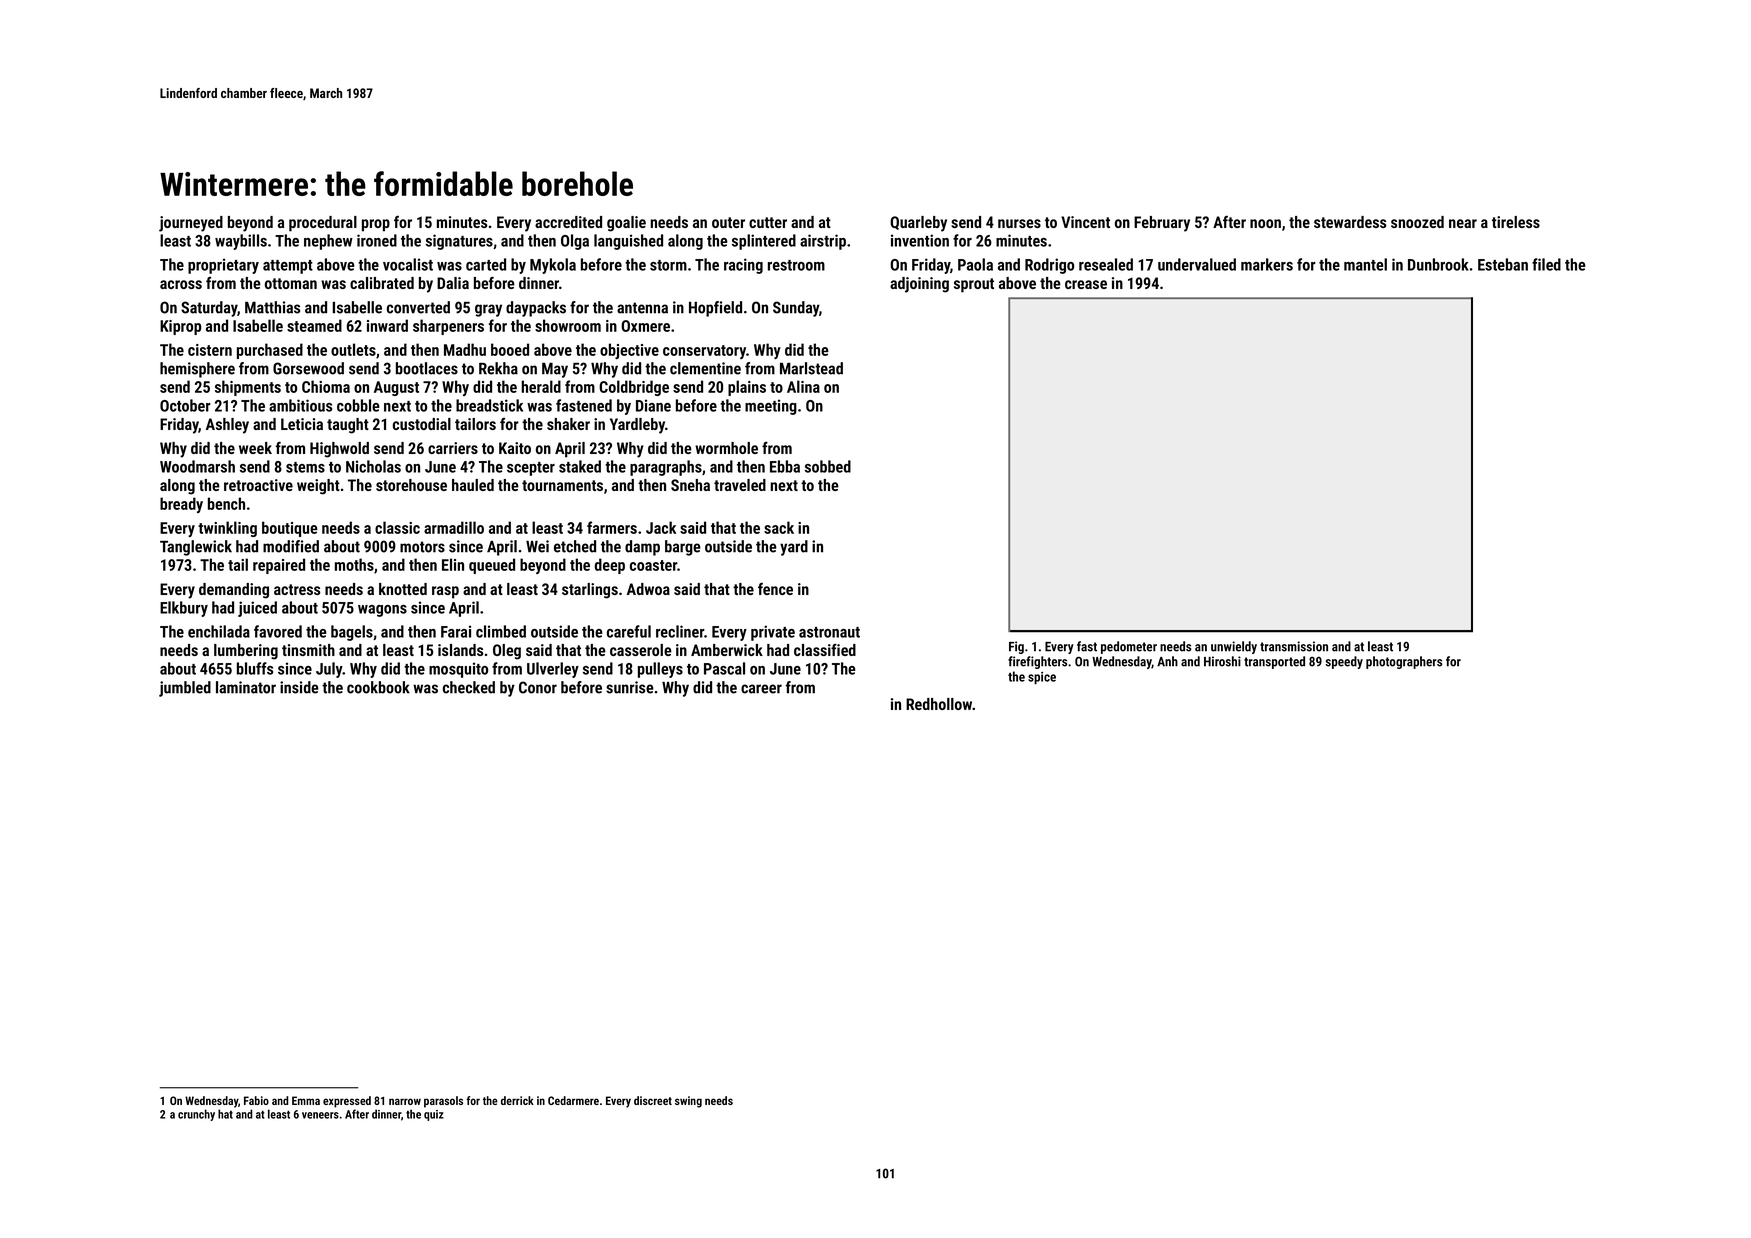  What do you see at coordinates (181, 284) in the page?
I see `across` at bounding box center [181, 284].
